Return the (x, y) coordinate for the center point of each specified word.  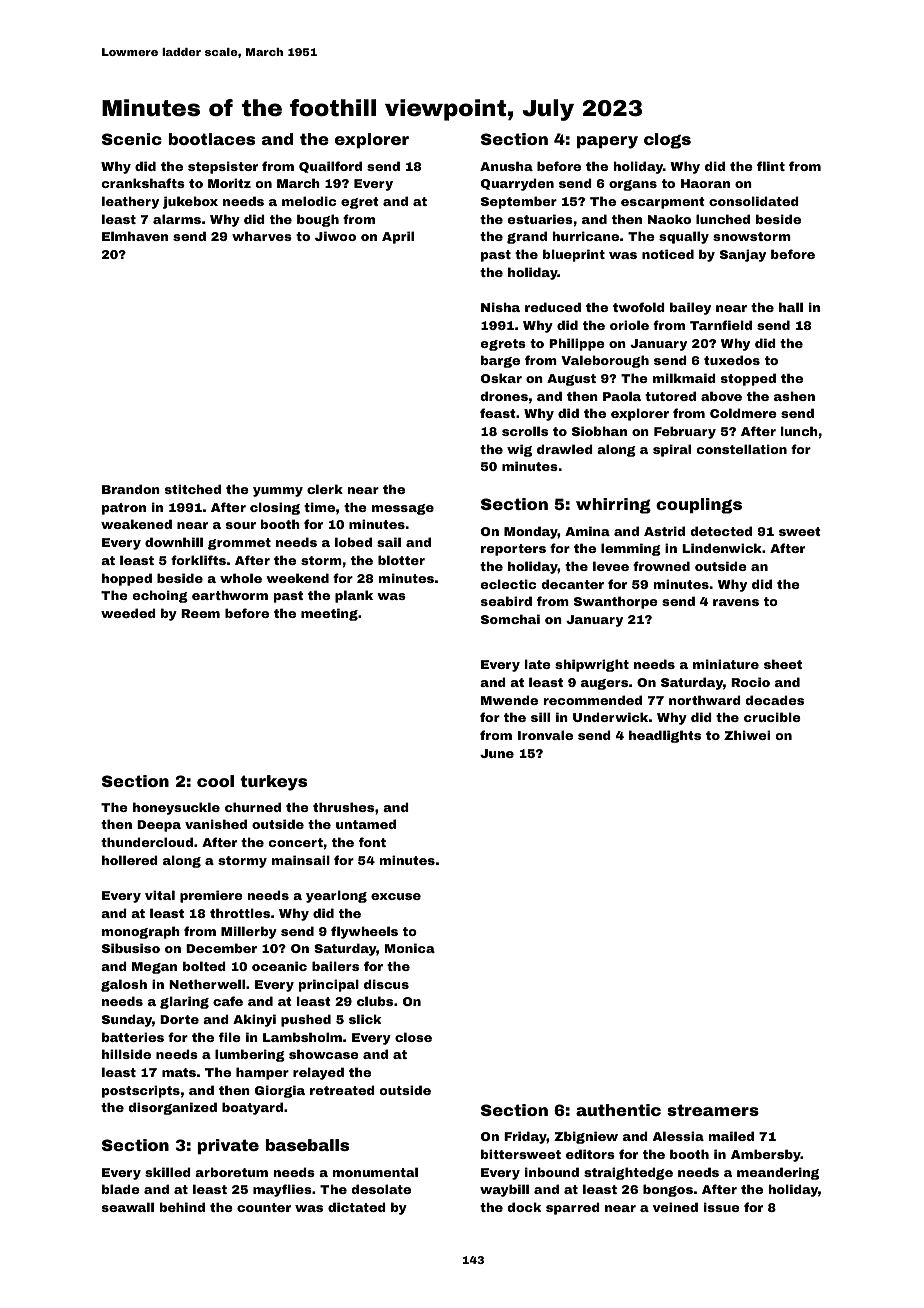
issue (722, 1207)
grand (527, 237)
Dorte (179, 1019)
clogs (667, 141)
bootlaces (211, 139)
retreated (342, 1090)
